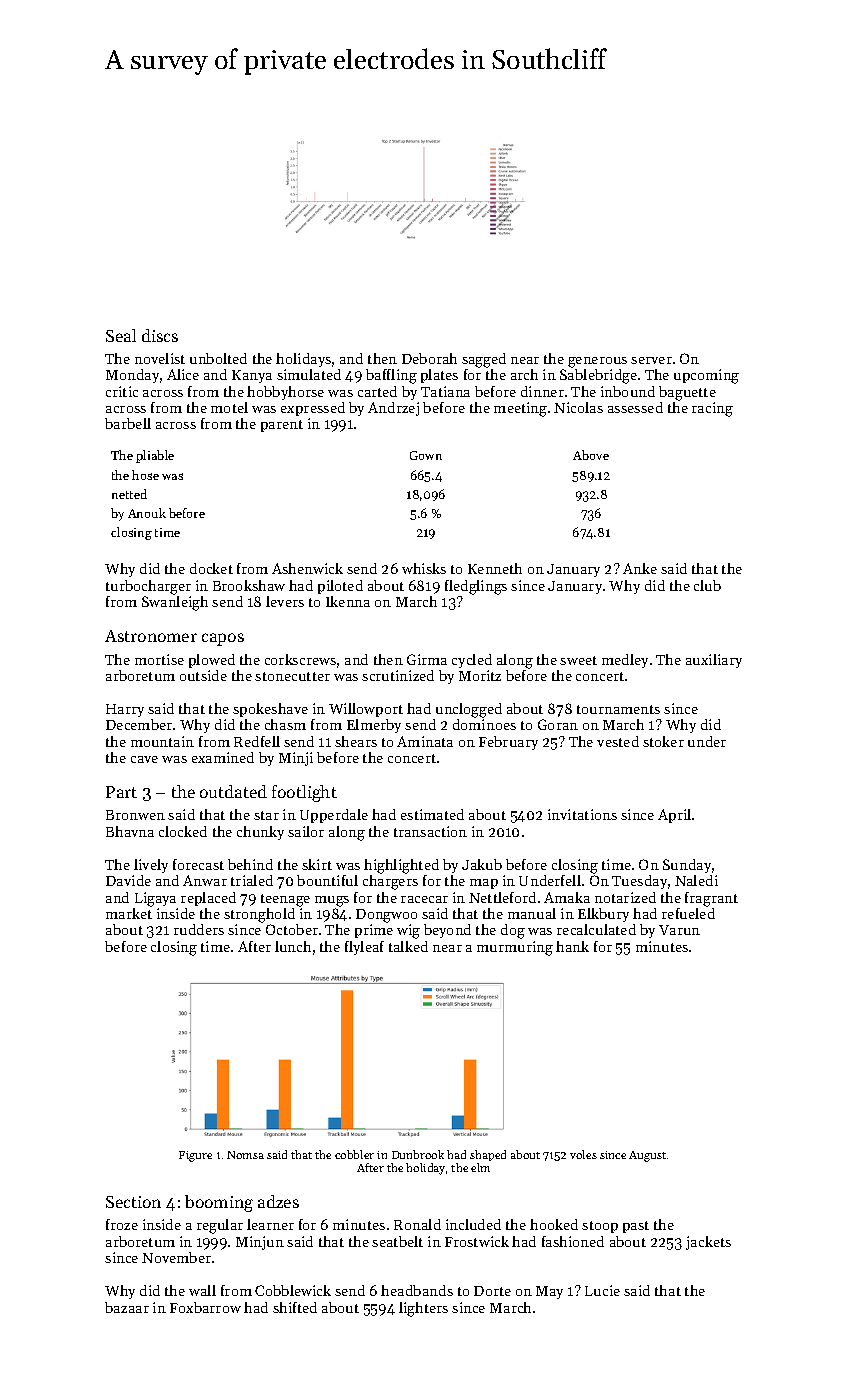 Image resolution: width=849 pixels, height=1400 pixels. What do you see at coordinates (427, 659) in the document?
I see `Girma` at bounding box center [427, 659].
